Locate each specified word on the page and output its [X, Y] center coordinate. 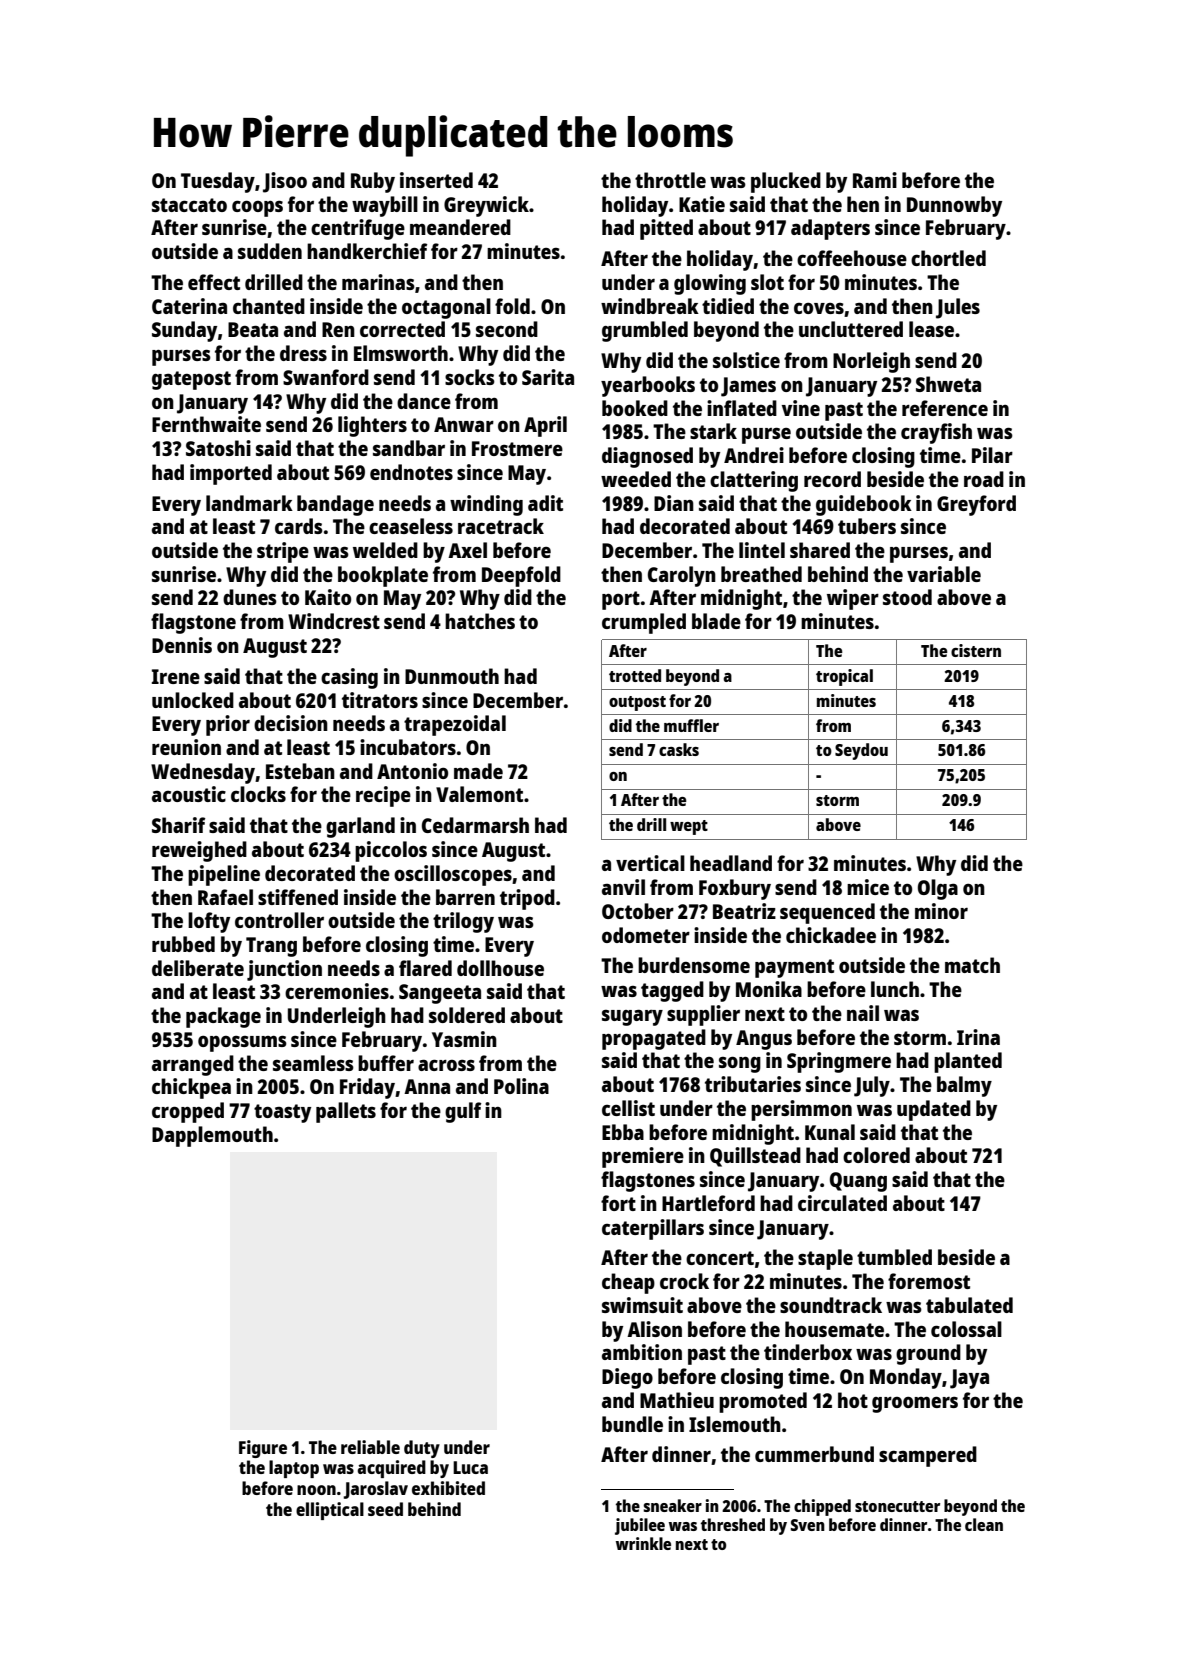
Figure [263, 1449]
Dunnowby [954, 206]
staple [825, 1259]
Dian [674, 503]
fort [618, 1203]
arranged [193, 1065]
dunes [250, 597]
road [984, 479]
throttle [670, 180]
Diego [627, 1378]
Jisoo [285, 182]
